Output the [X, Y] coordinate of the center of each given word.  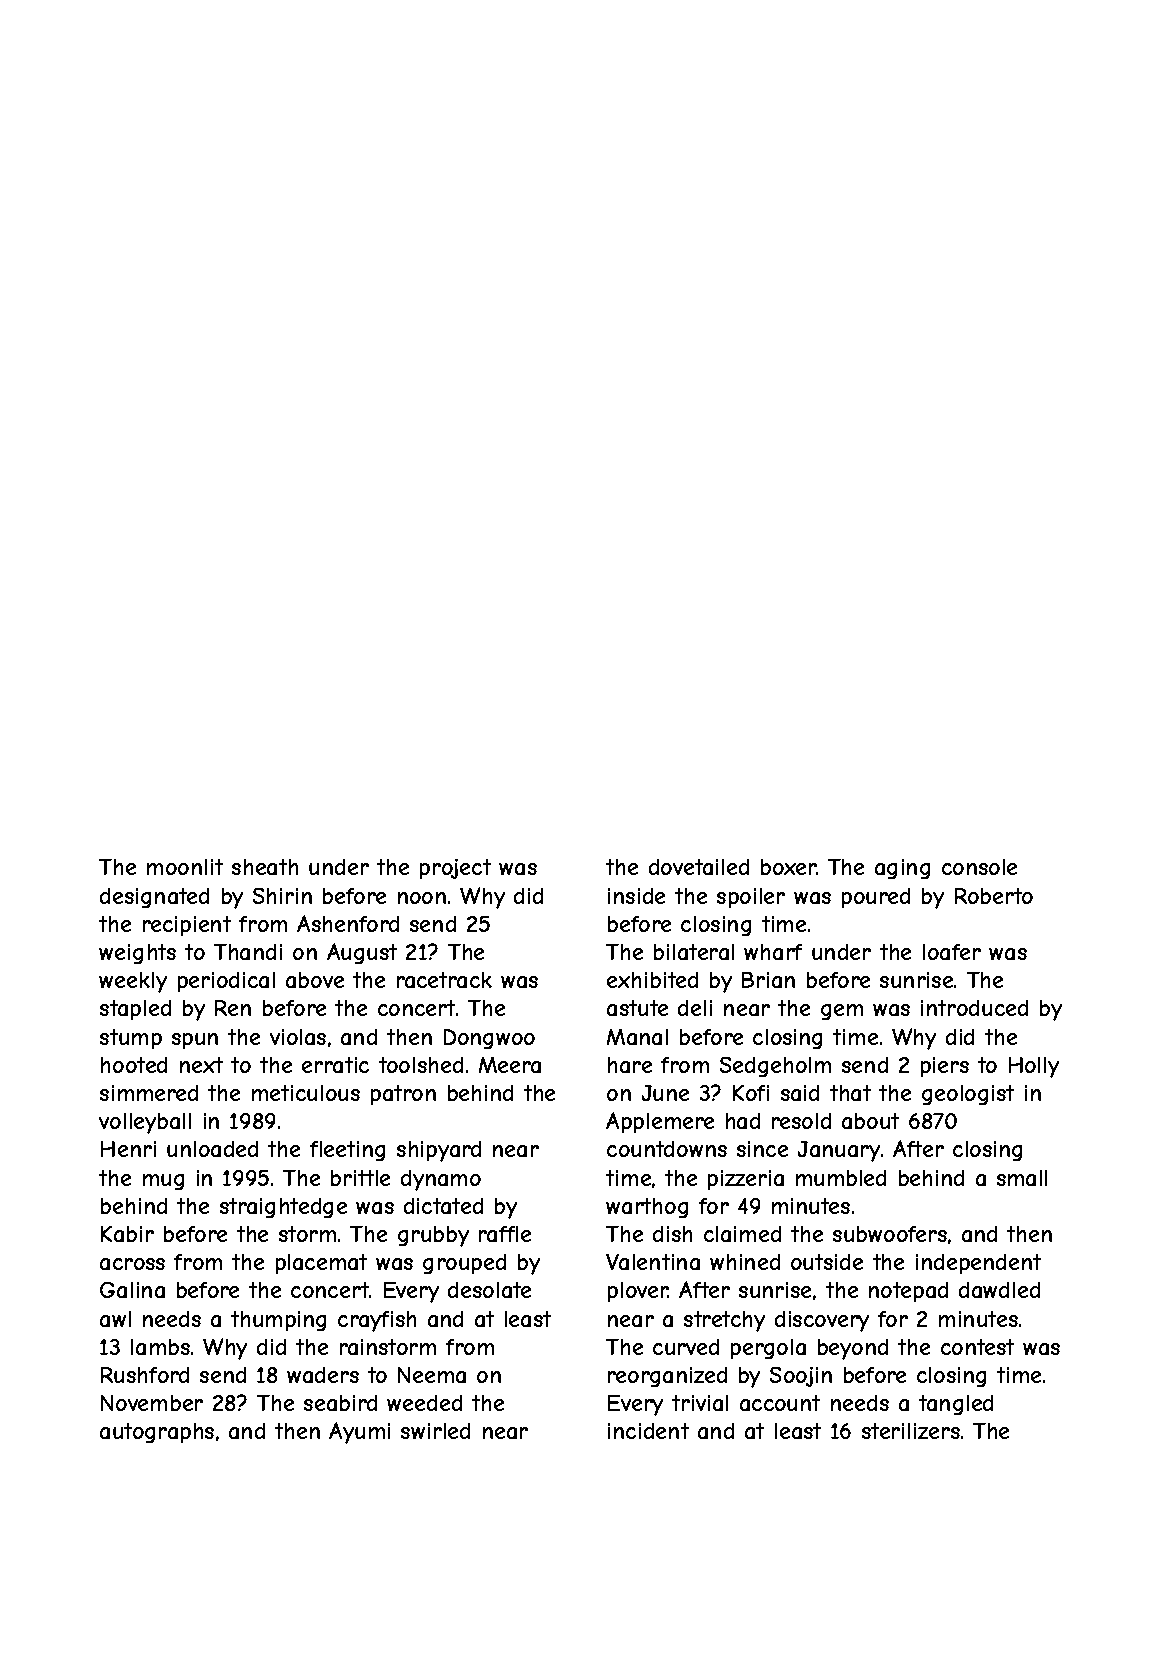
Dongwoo [489, 1039]
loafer [952, 952]
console [979, 867]
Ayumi [359, 1433]
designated [154, 898]
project [455, 869]
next [201, 1065]
